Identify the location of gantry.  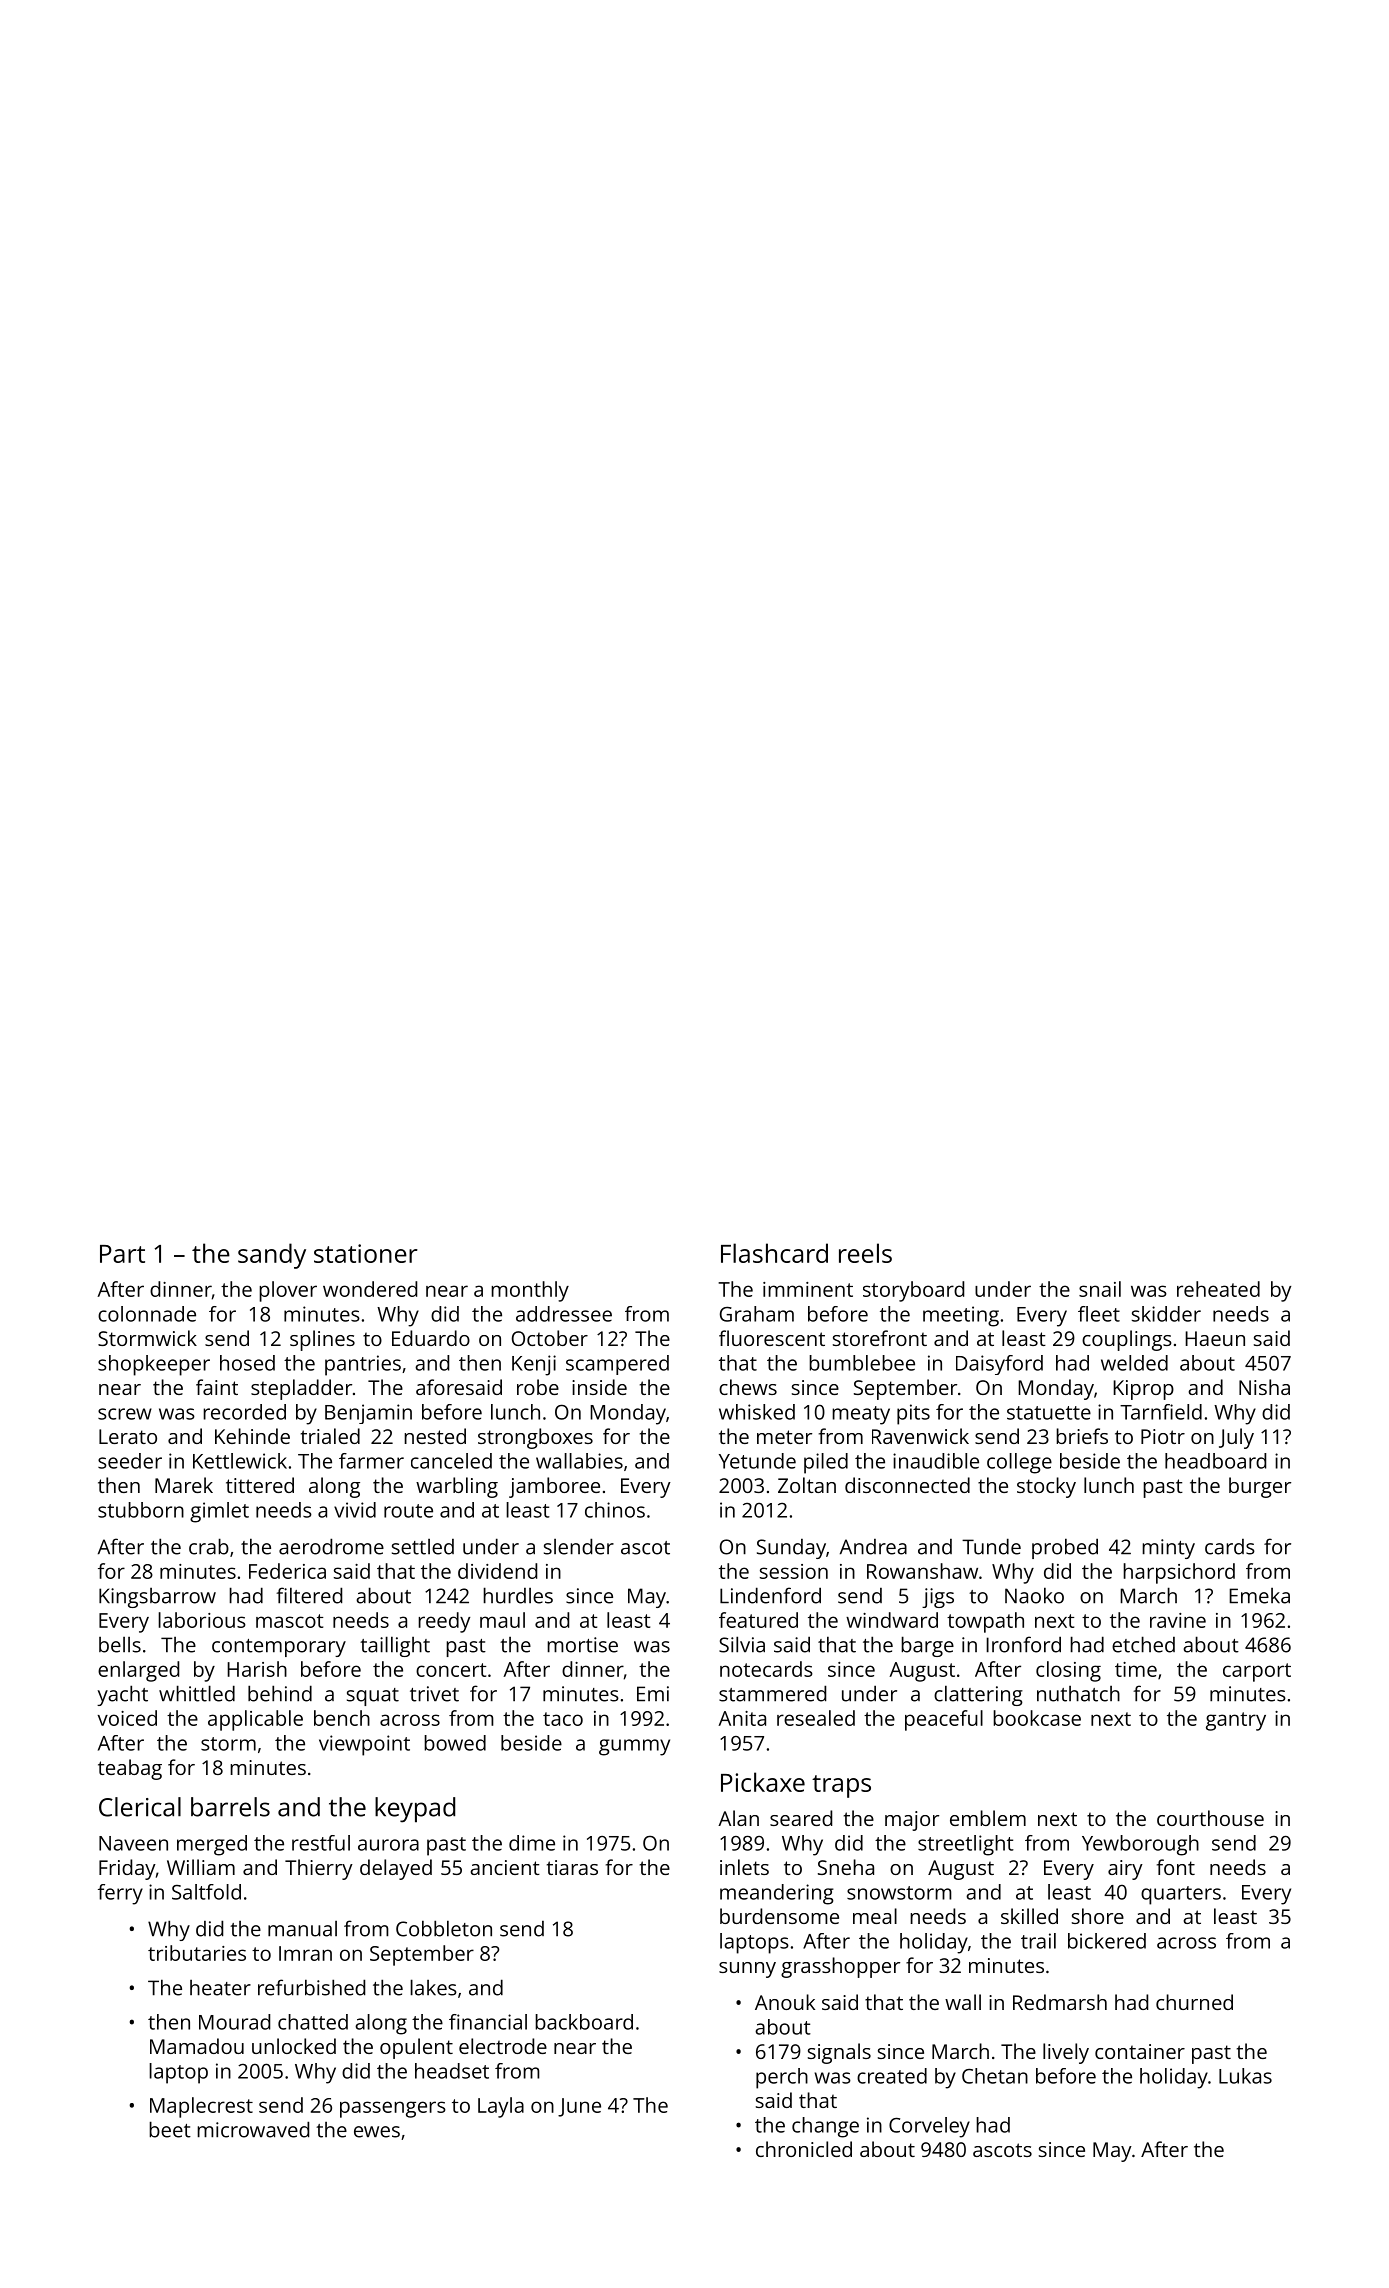
(1236, 1721).
